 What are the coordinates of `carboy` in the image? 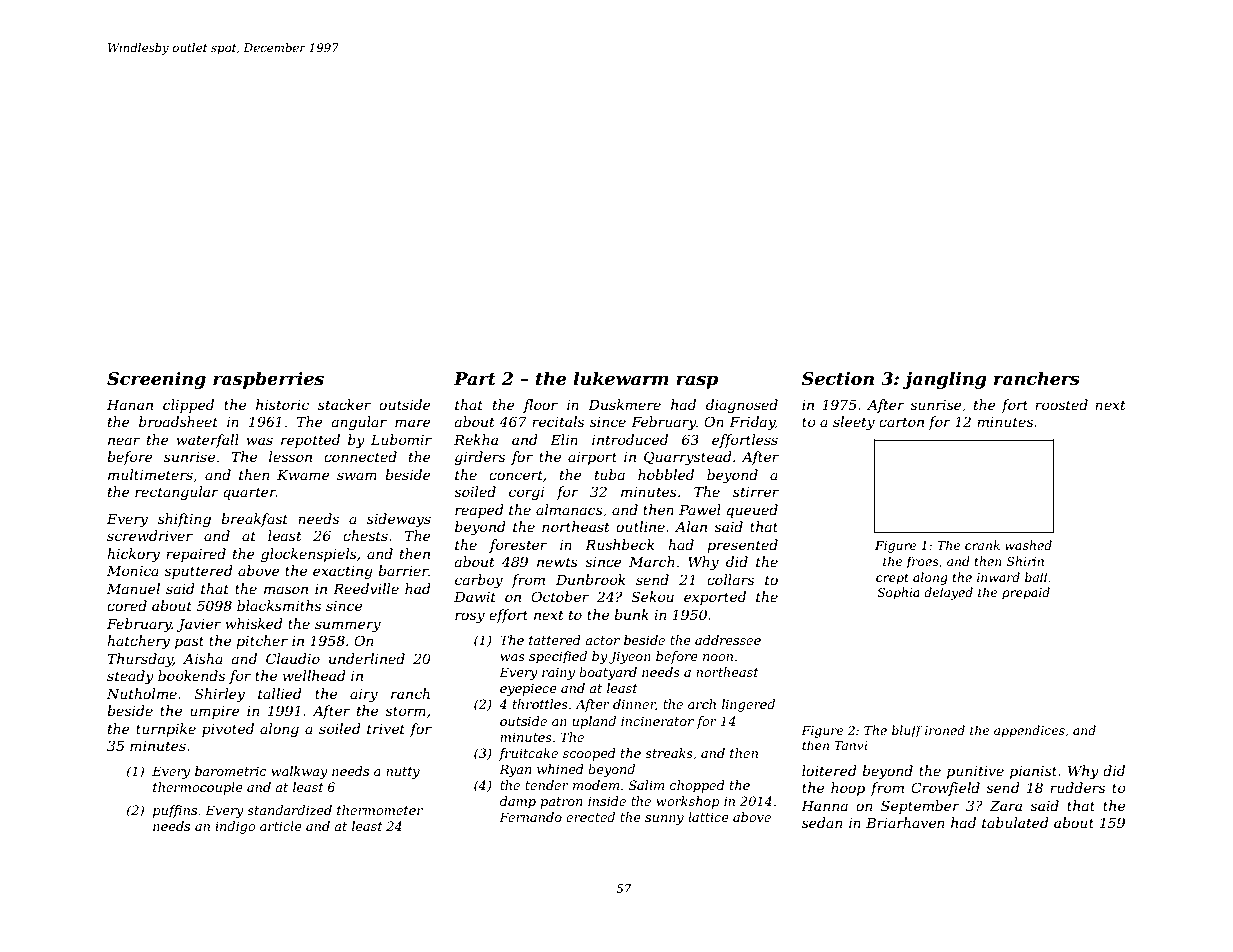 It's located at (479, 581).
